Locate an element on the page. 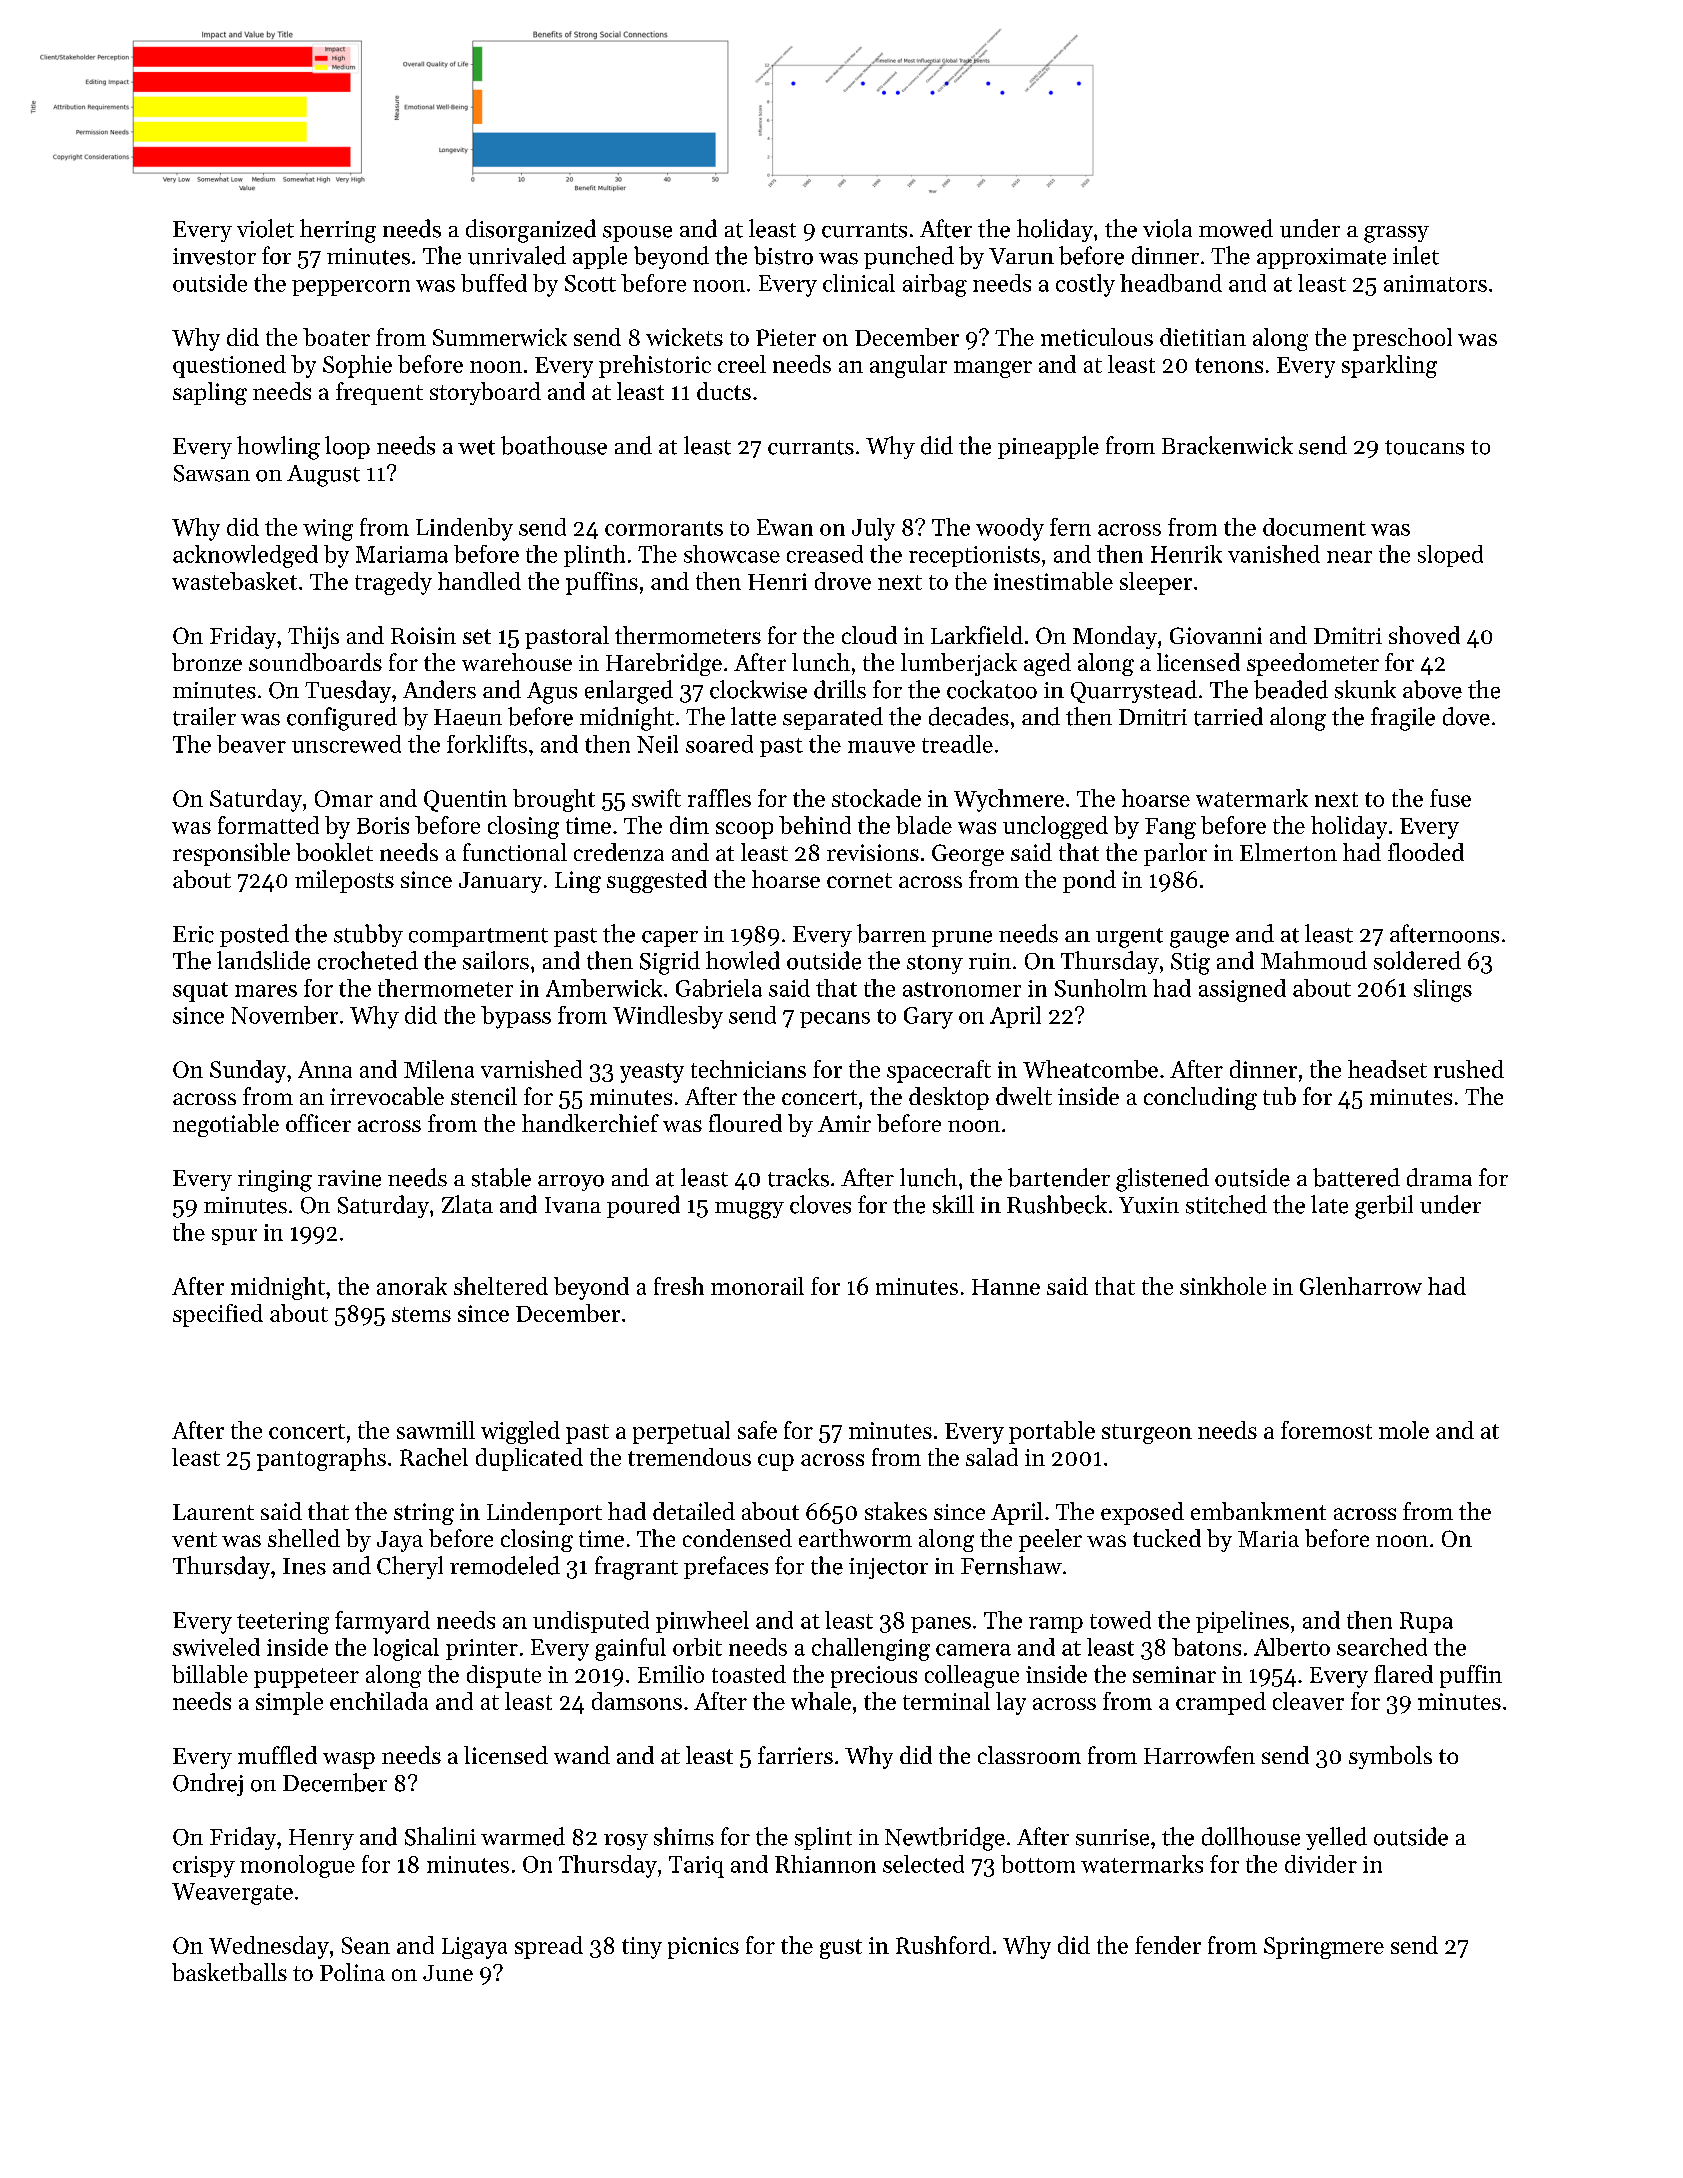  Harrowfen is located at coordinates (1199, 1755).
